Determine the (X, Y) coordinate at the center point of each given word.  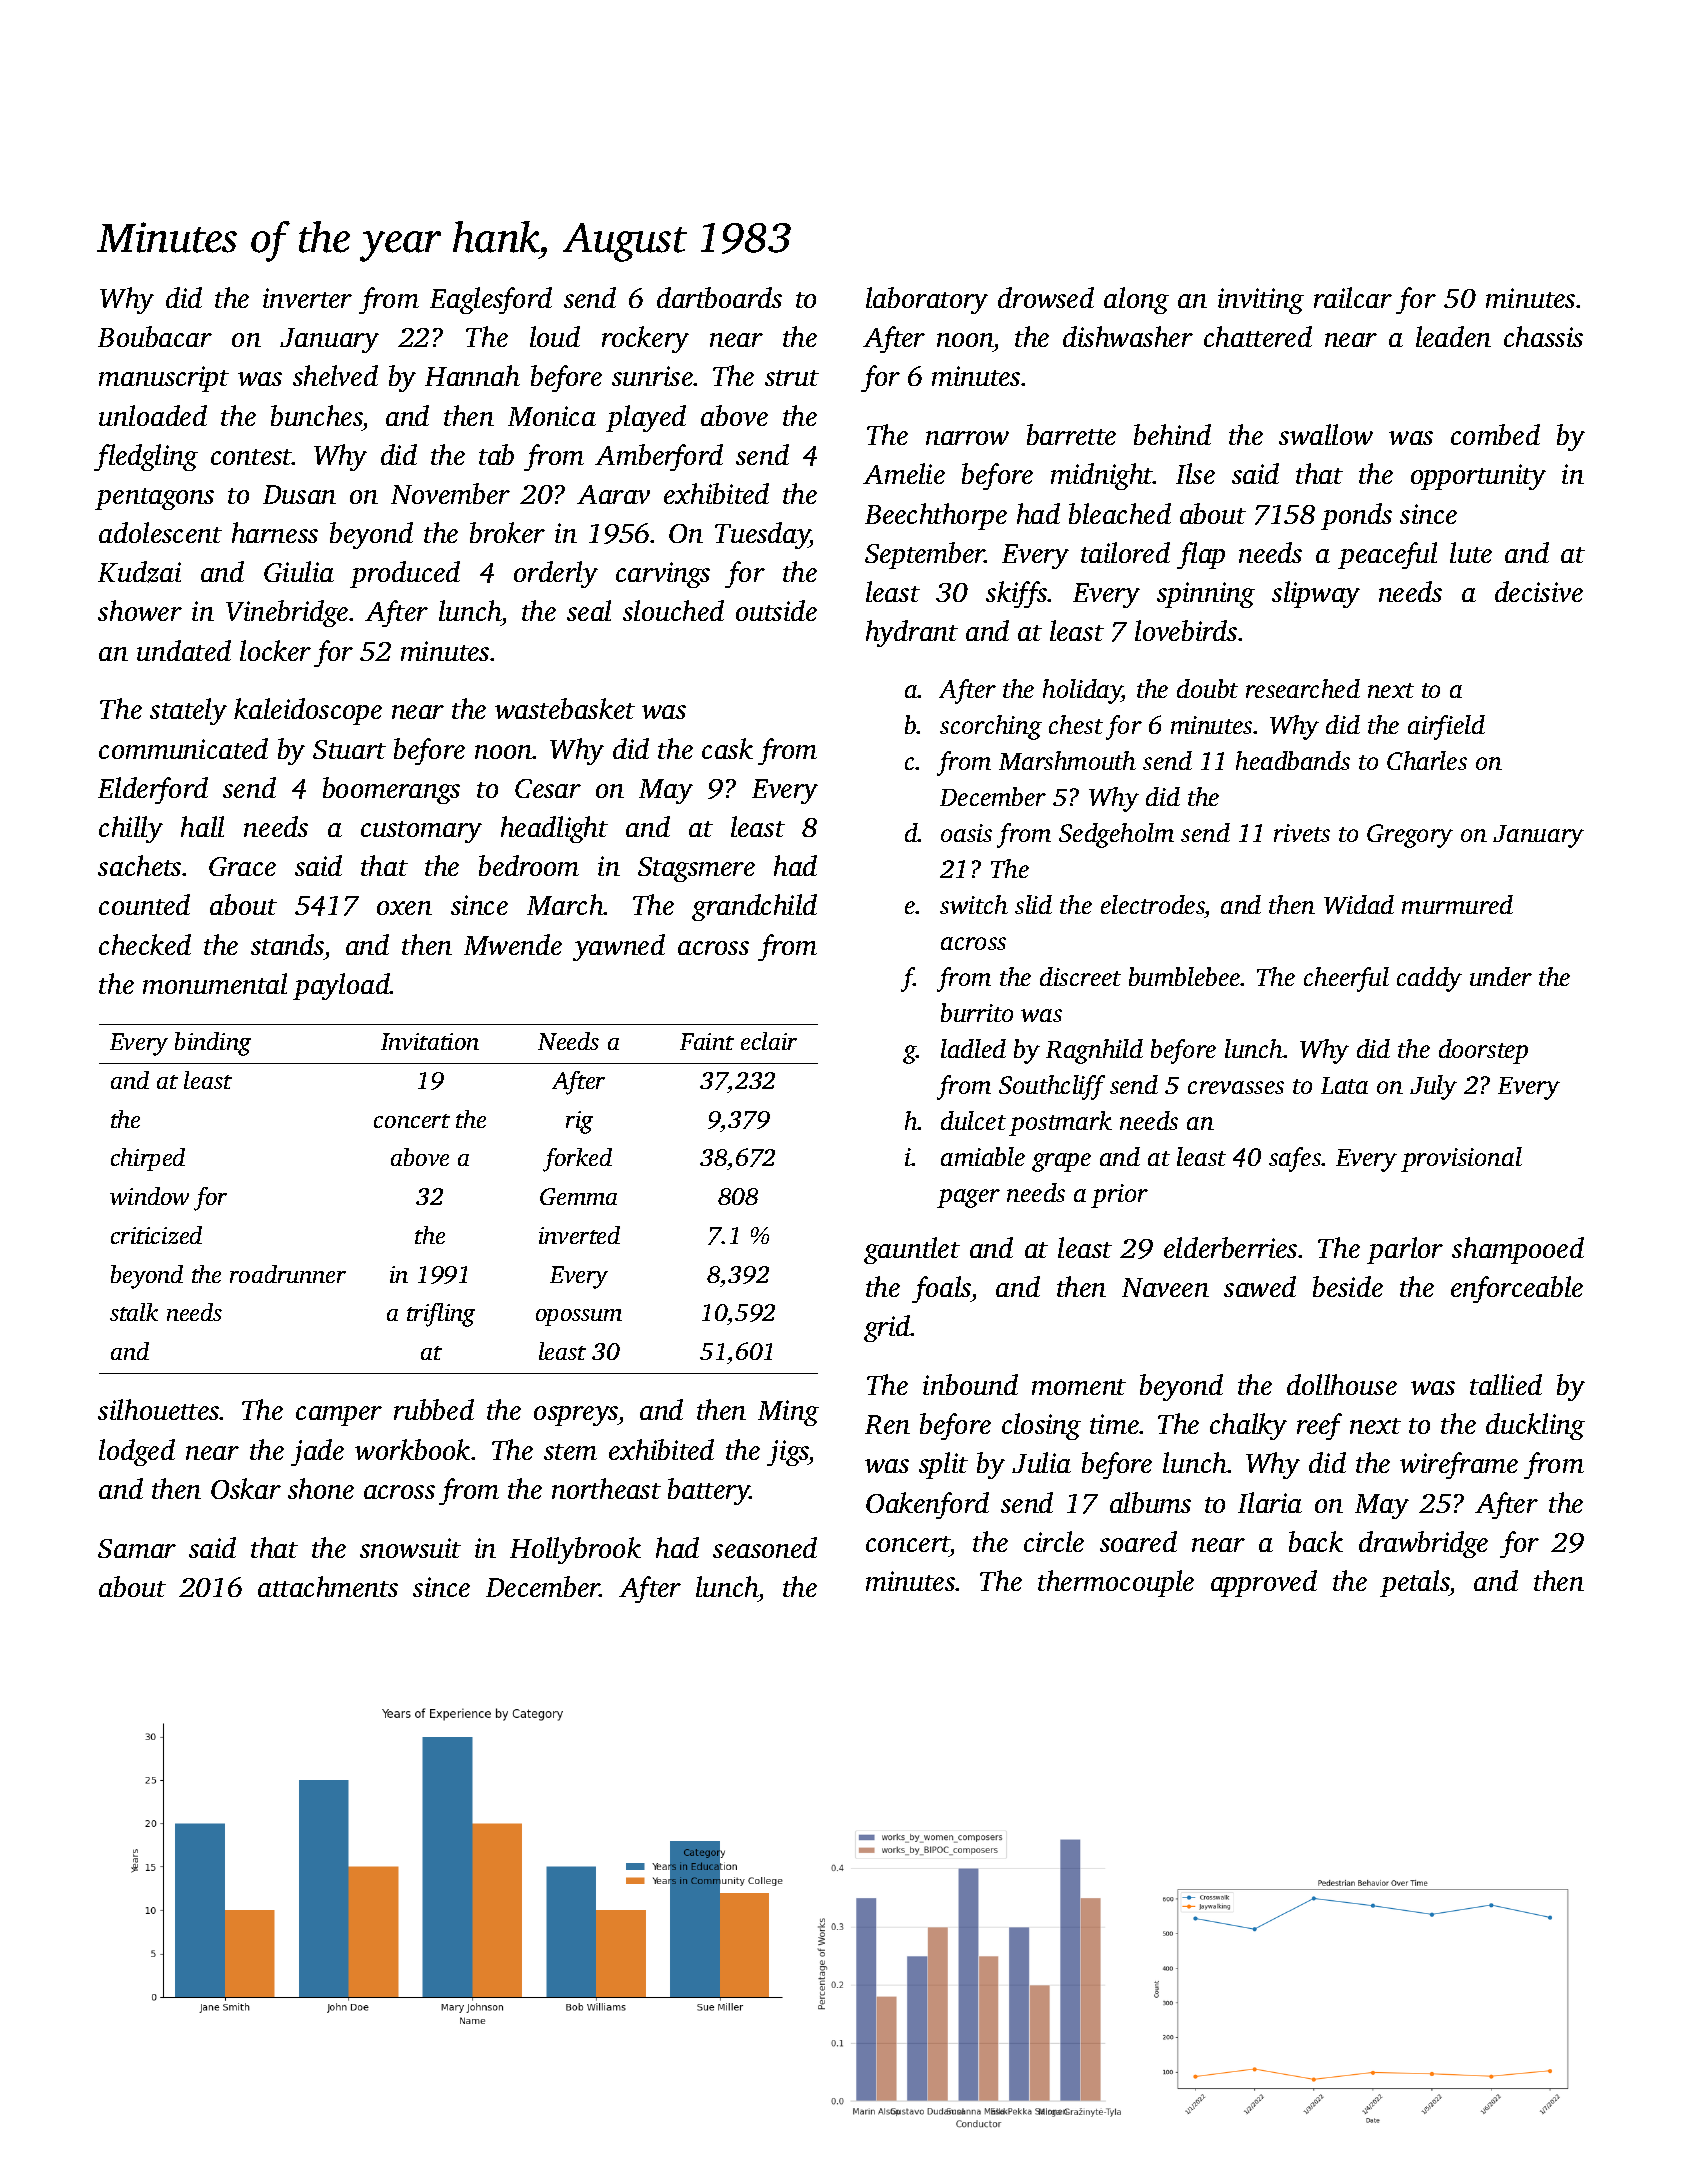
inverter (307, 298)
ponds (1356, 516)
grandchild (754, 907)
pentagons (154, 499)
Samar (137, 1548)
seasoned (765, 1547)
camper (339, 1416)
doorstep (1483, 1051)
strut (792, 378)
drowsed (1046, 297)
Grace (242, 866)
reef (1319, 1426)
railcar (1353, 297)
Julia (1041, 1462)
